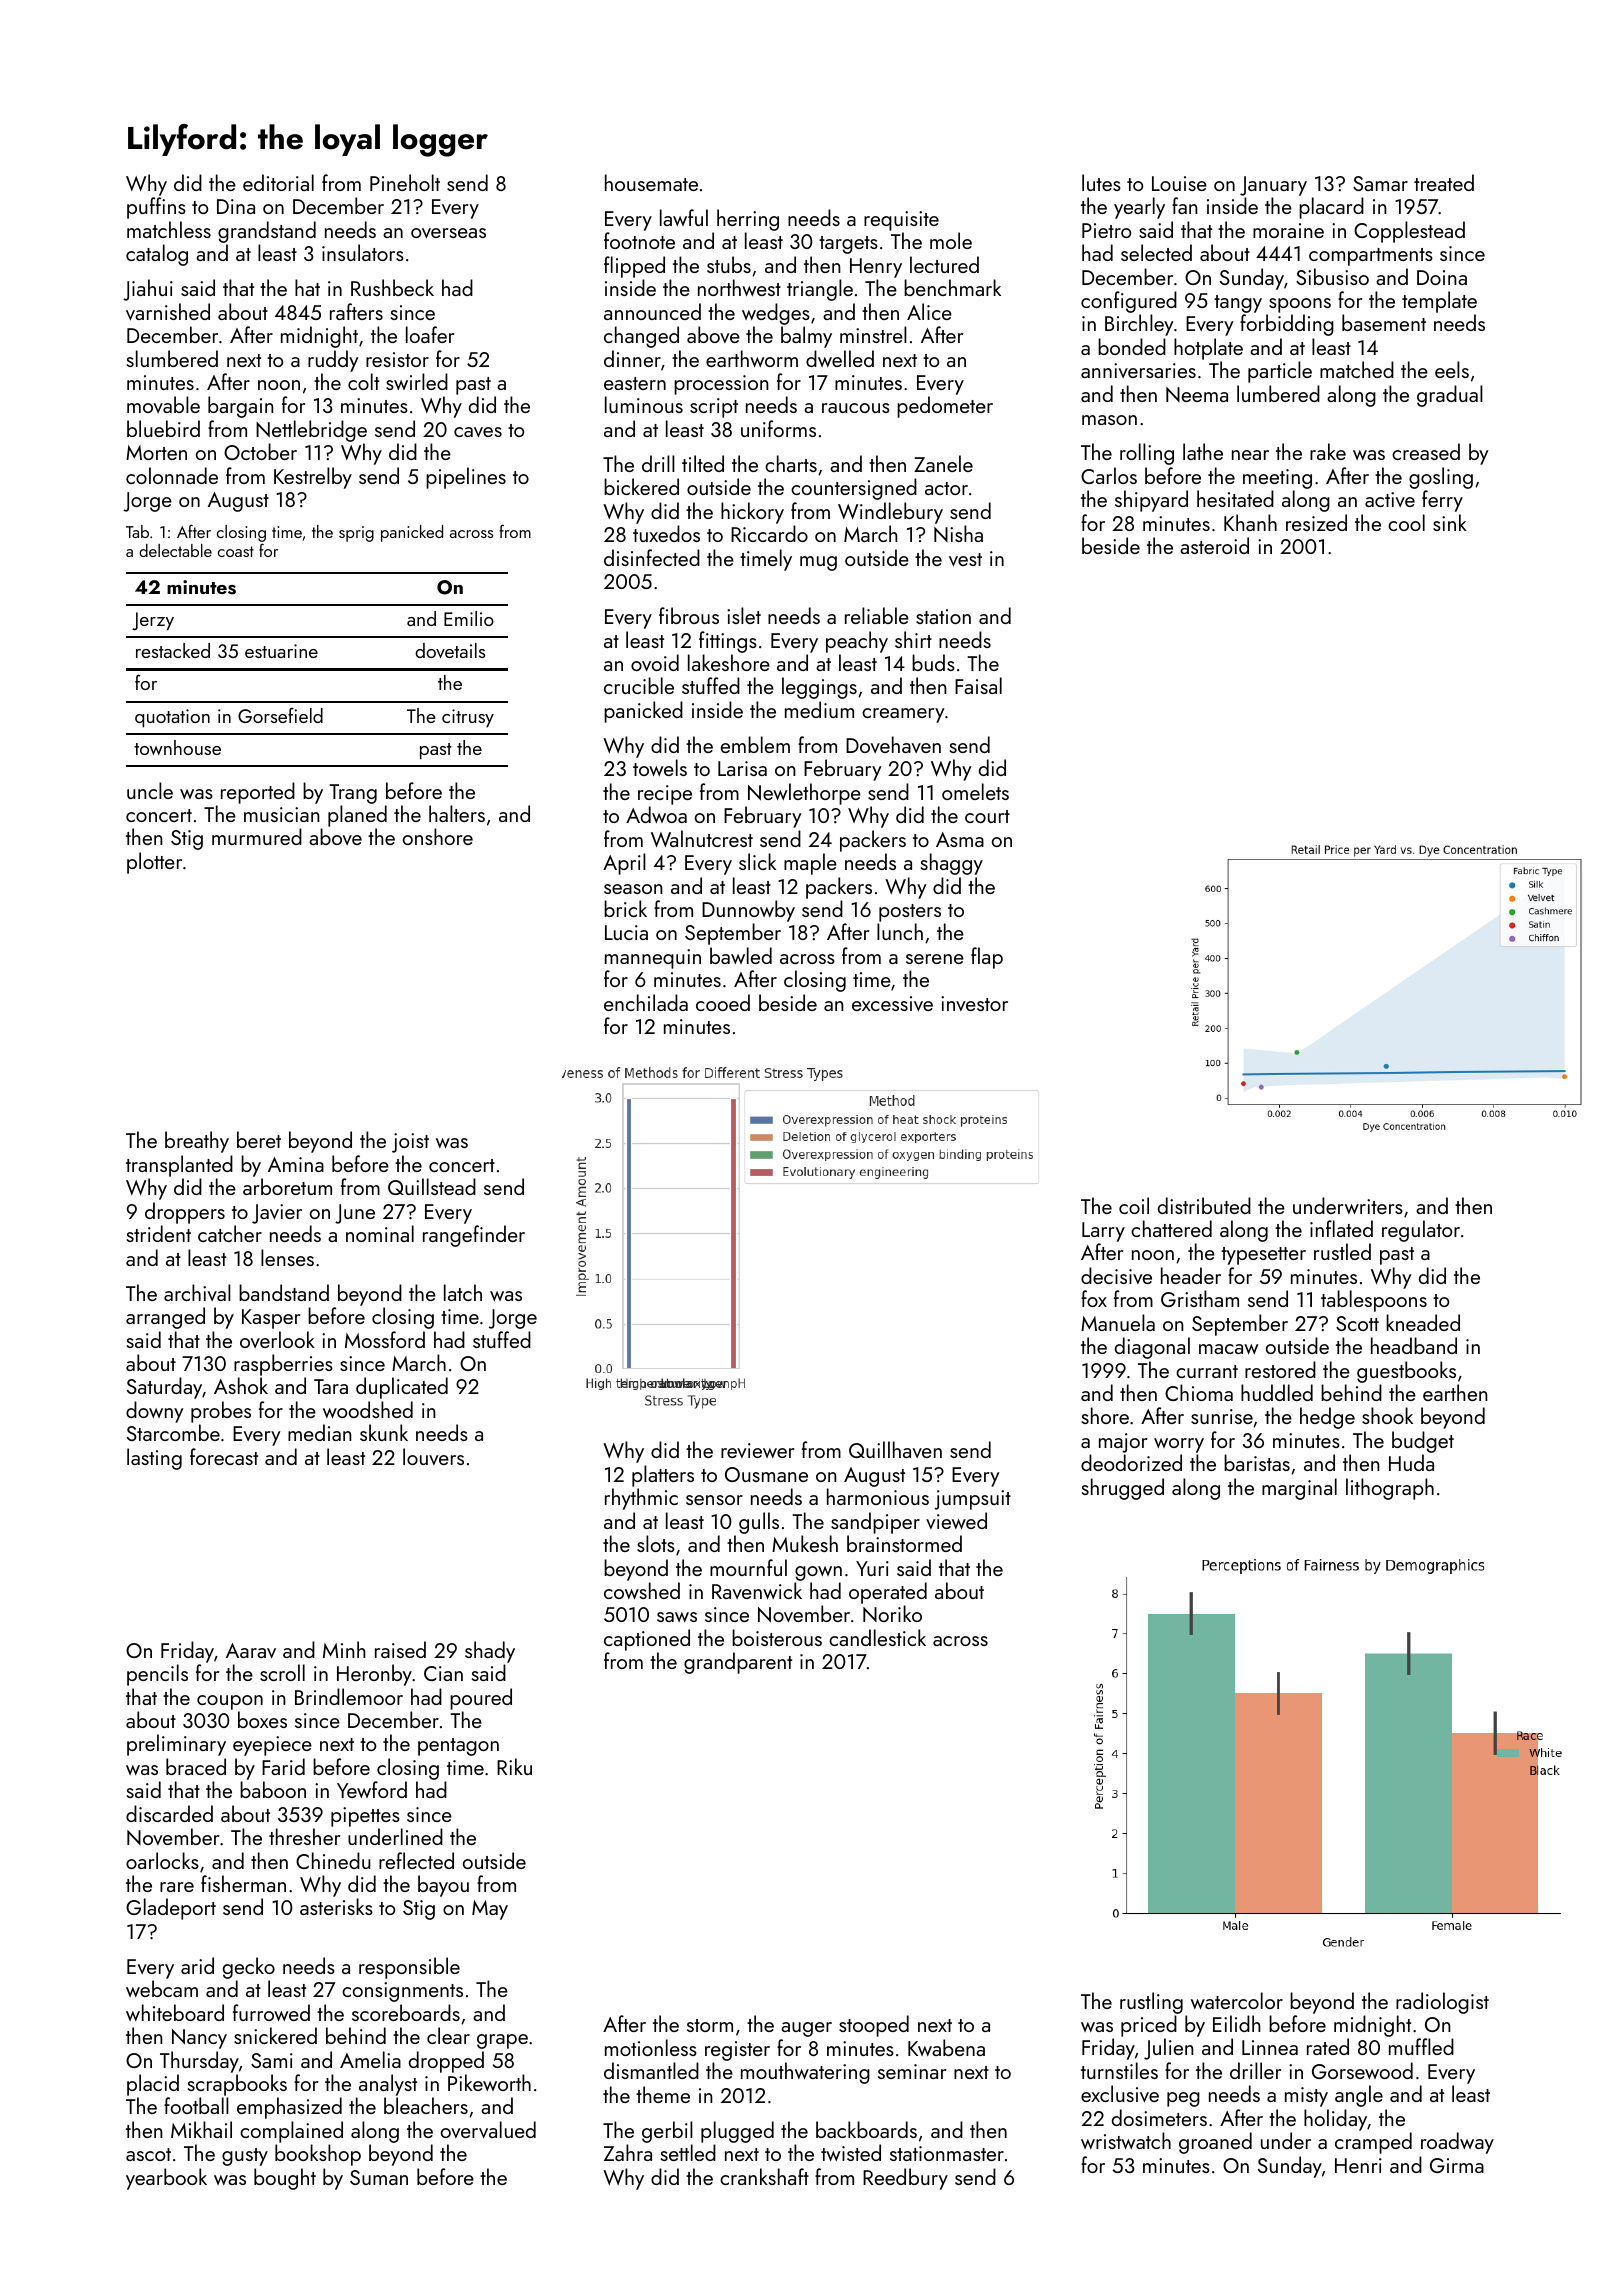  What do you see at coordinates (1316, 522) in the image?
I see `resized` at bounding box center [1316, 522].
